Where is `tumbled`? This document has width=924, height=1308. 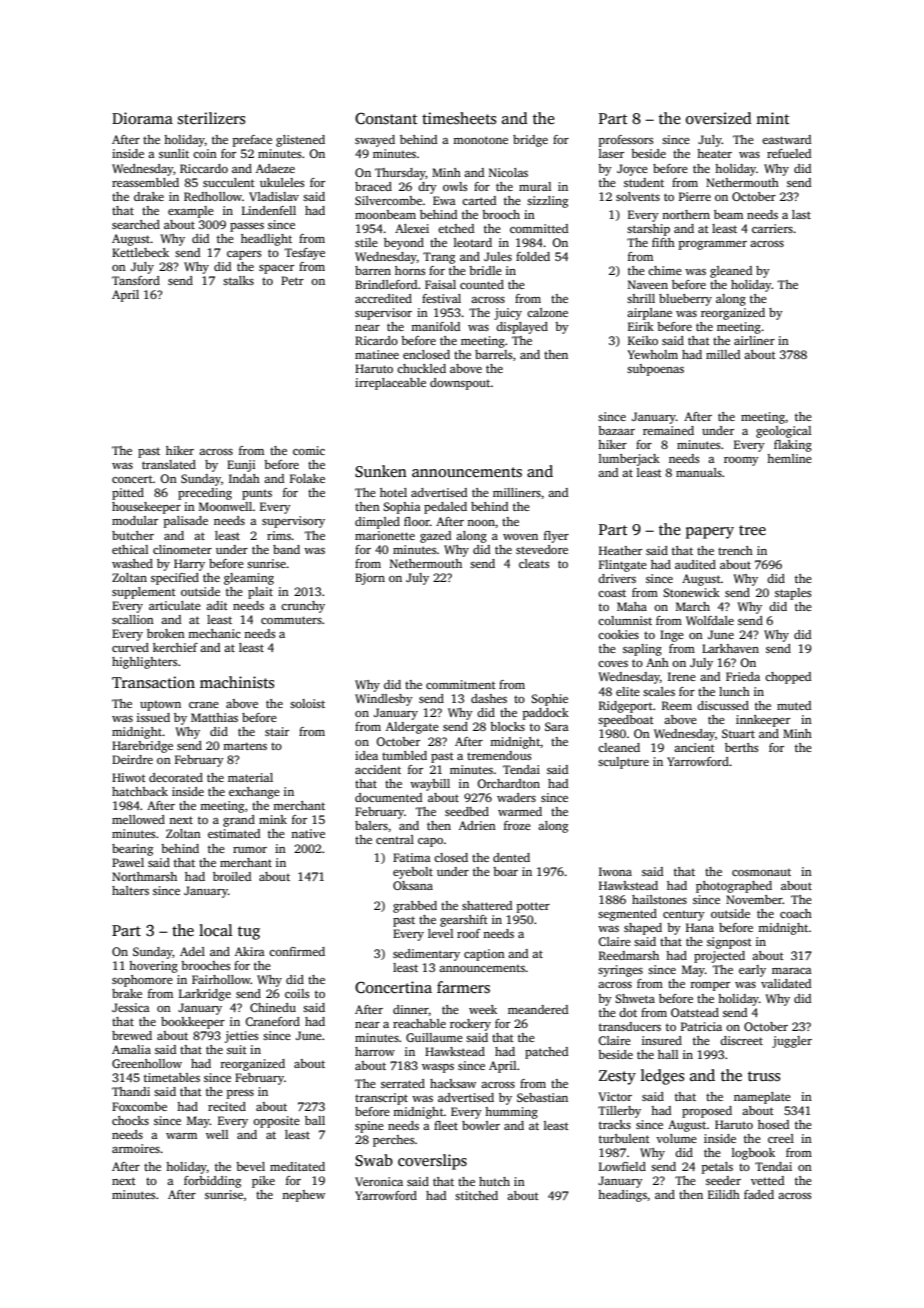 tumbled is located at coordinates (404, 755).
